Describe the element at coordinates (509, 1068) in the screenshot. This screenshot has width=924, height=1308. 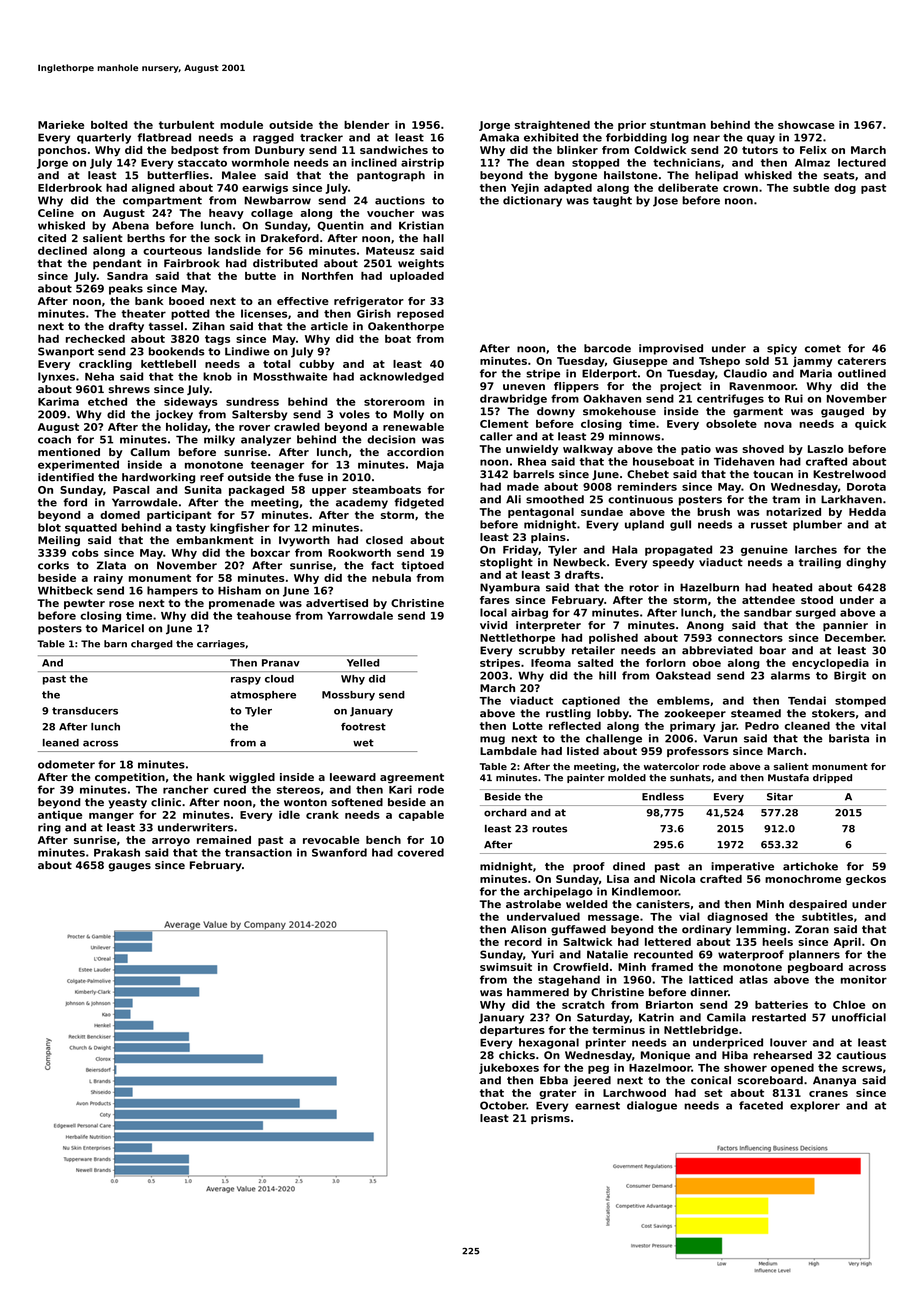
I see `jukeboxes` at that location.
